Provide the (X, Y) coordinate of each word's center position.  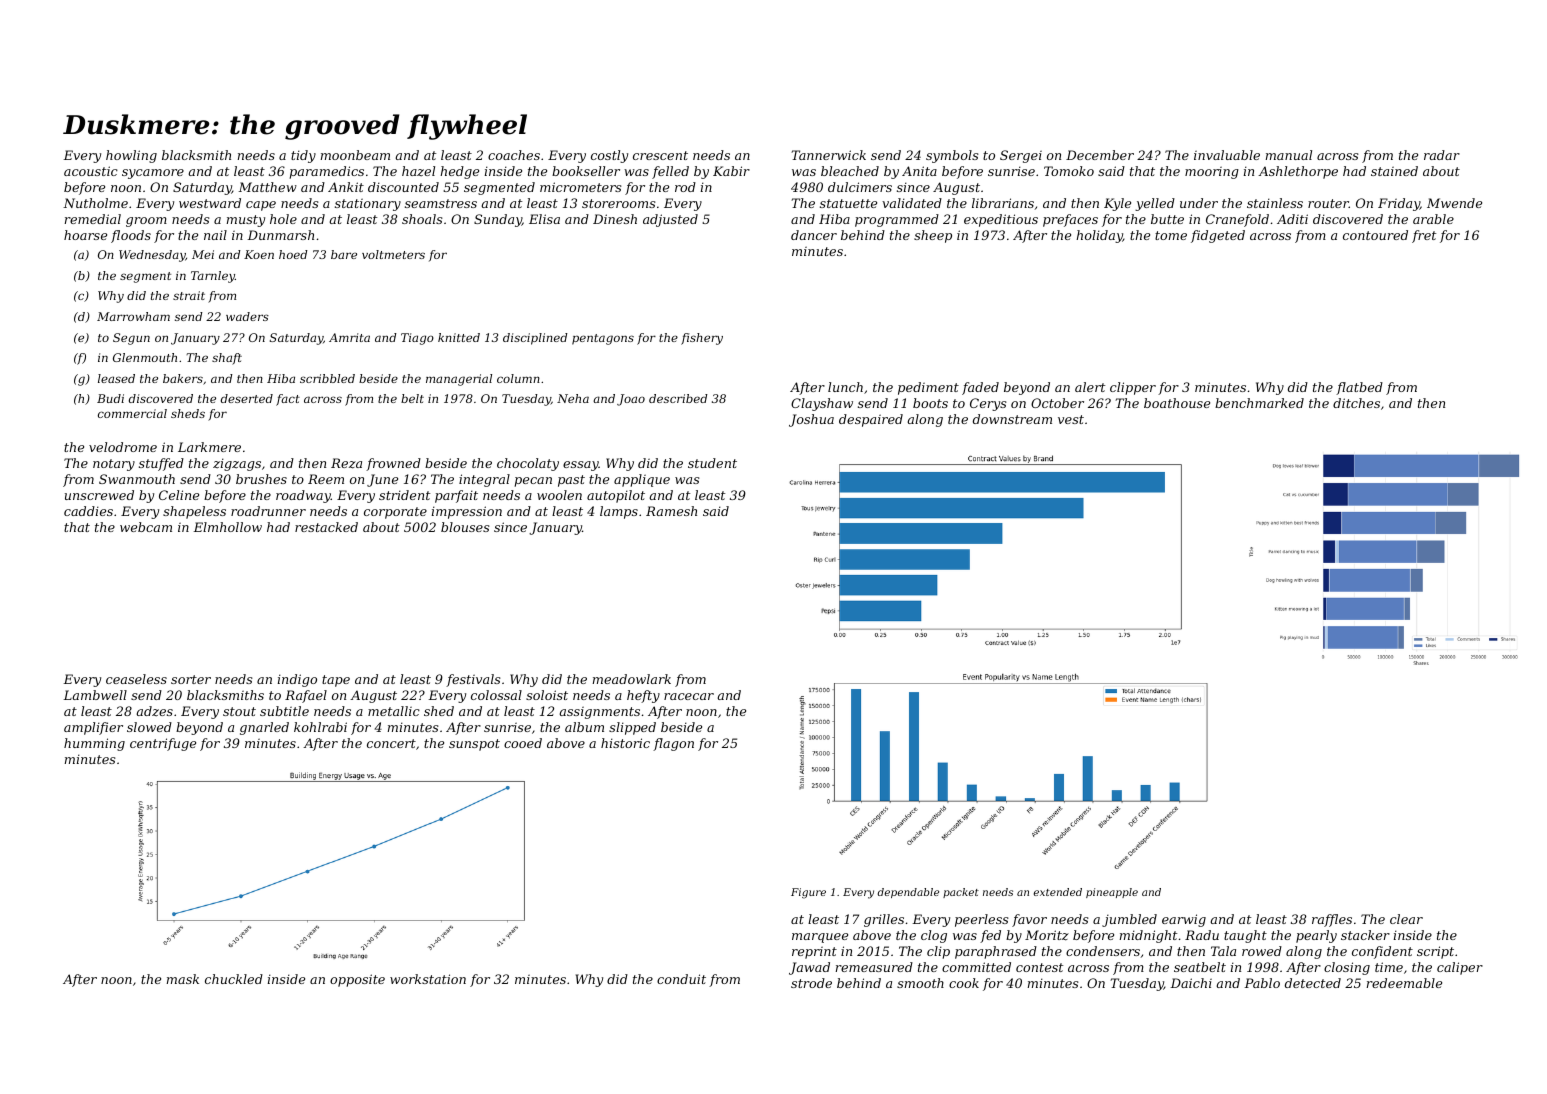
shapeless (194, 512)
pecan (533, 482)
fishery (702, 339)
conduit (681, 979)
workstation (428, 979)
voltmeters (393, 254)
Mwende (1454, 203)
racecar (689, 696)
